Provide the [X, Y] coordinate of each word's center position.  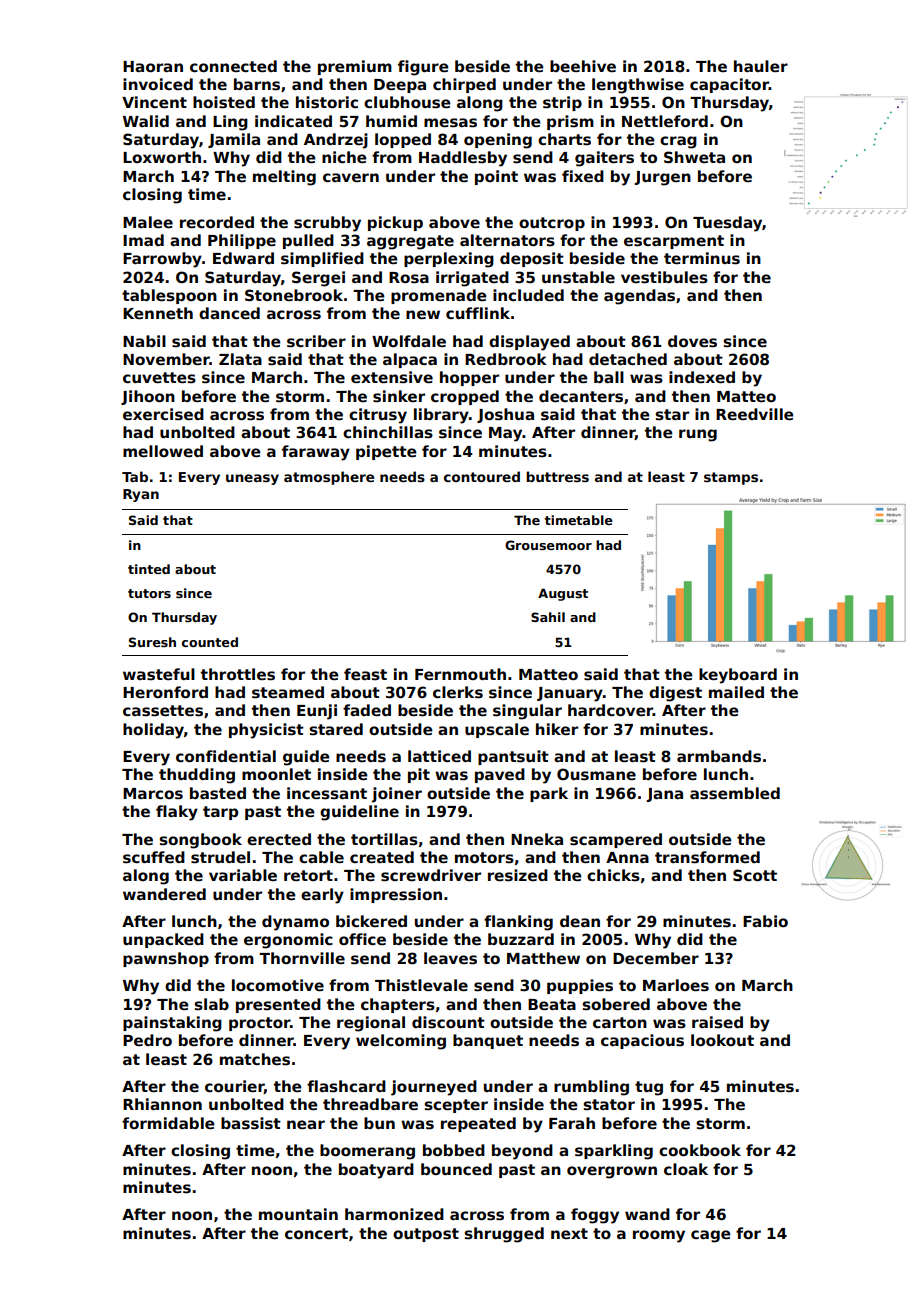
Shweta [694, 157]
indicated [293, 121]
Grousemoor [548, 545]
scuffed [154, 857]
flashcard [346, 1086]
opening [498, 141]
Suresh [152, 642]
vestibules [664, 277]
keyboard [738, 676]
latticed [439, 756]
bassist [251, 1123]
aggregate [410, 242]
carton [620, 1022]
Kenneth [158, 313]
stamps [731, 478]
